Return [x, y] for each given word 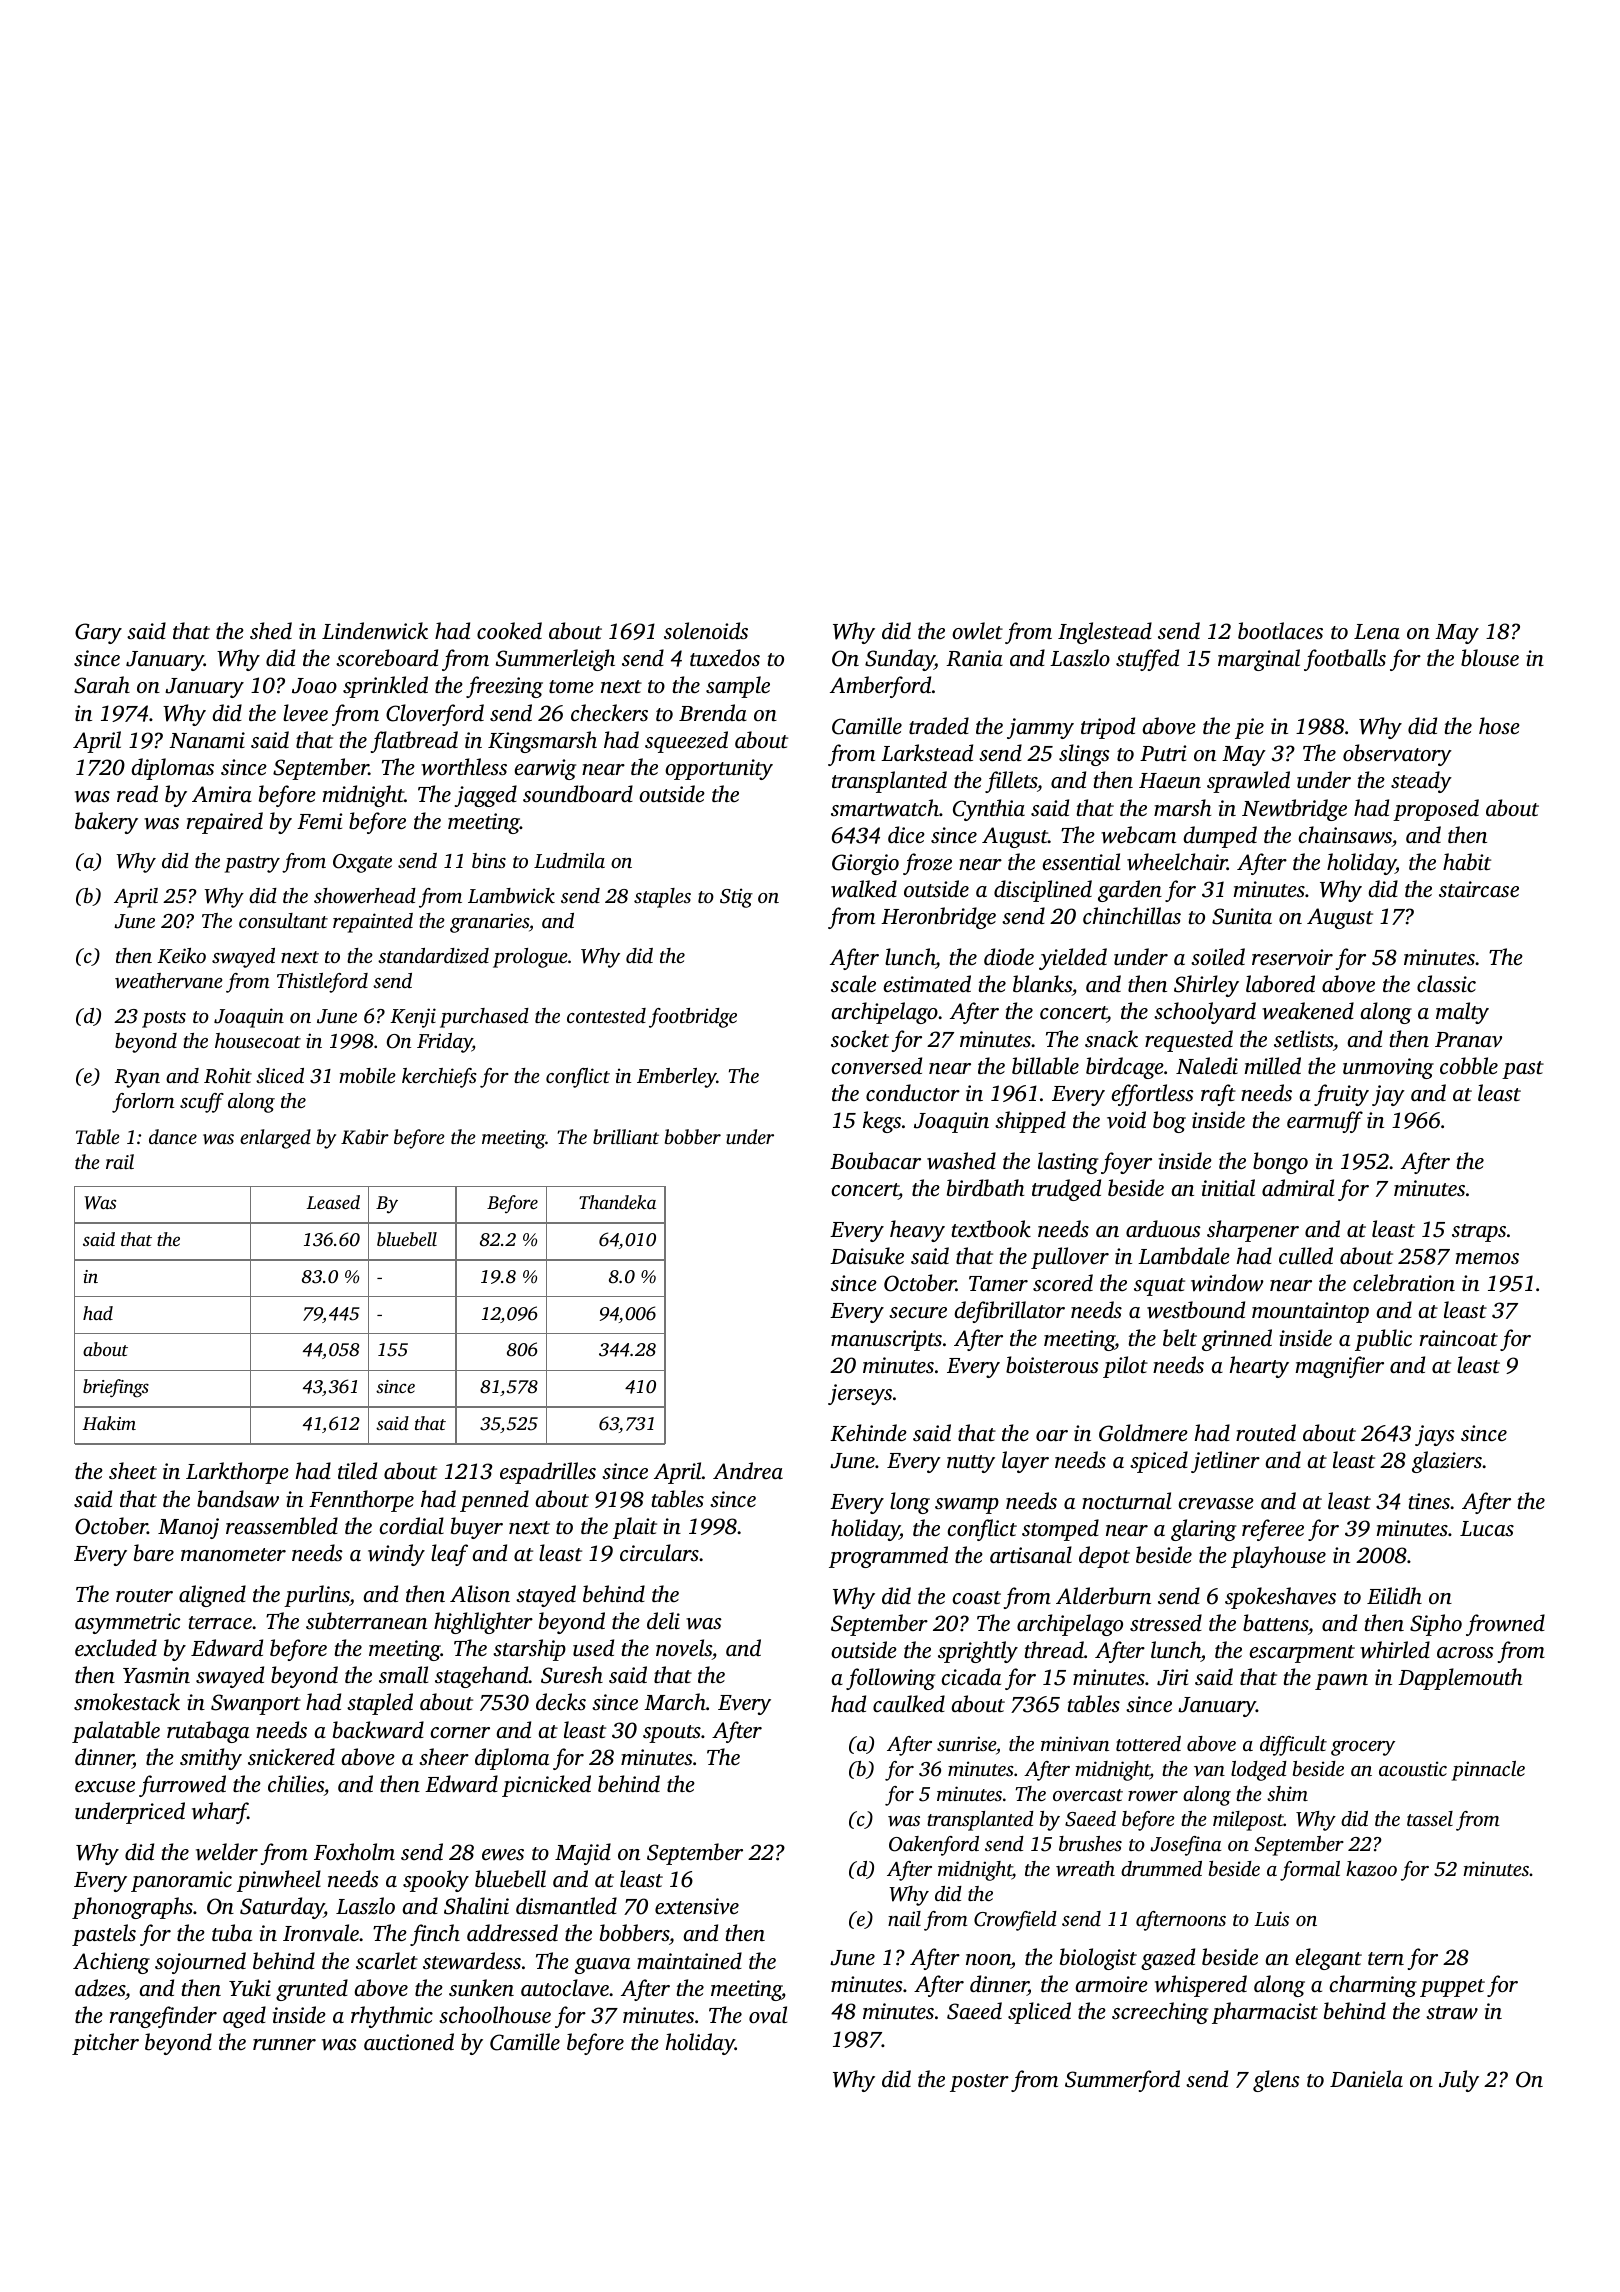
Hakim [109, 1423]
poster [979, 2083]
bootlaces [1280, 630]
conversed [877, 1066]
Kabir [365, 1137]
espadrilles [548, 1473]
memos [1487, 1258]
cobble [1469, 1065]
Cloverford [435, 715]
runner [284, 2044]
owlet [977, 631]
